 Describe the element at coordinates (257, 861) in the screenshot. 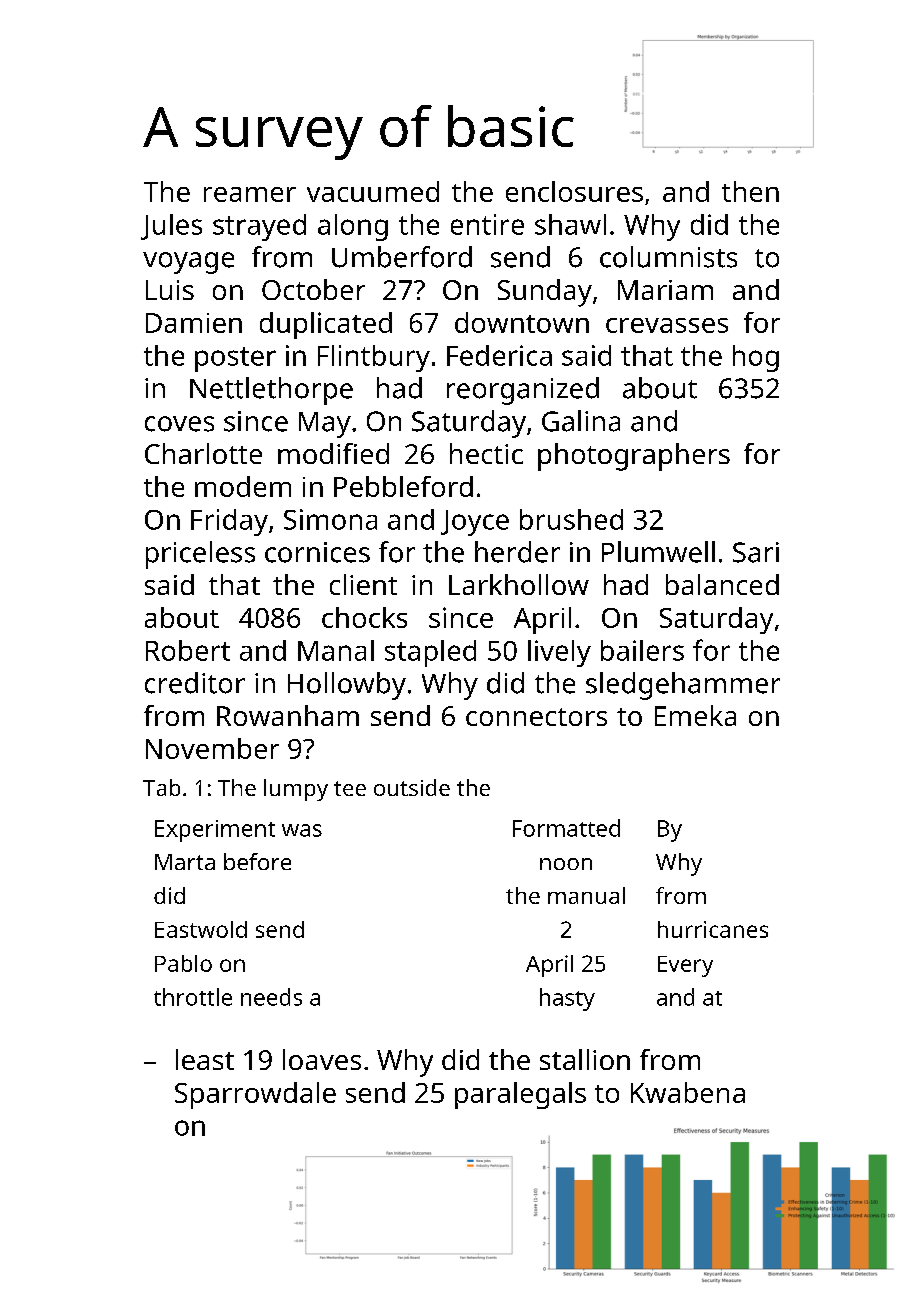

I see `before` at that location.
